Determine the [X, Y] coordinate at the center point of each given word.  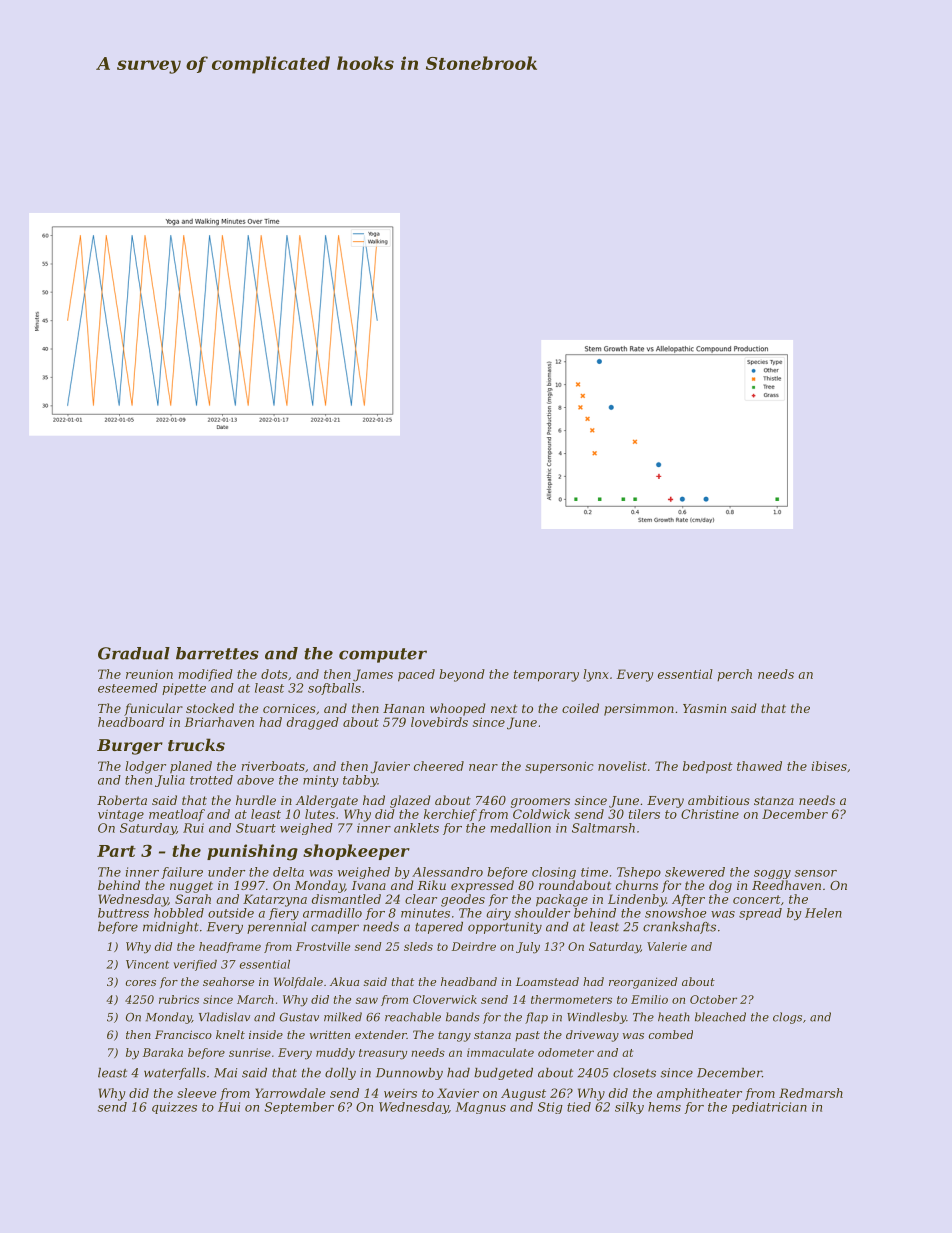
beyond [462, 675]
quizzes [174, 1108]
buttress [123, 913]
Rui [193, 828]
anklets [416, 828]
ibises [829, 766]
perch [734, 675]
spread [760, 914]
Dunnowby [409, 1074]
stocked [210, 708]
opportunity [505, 928]
